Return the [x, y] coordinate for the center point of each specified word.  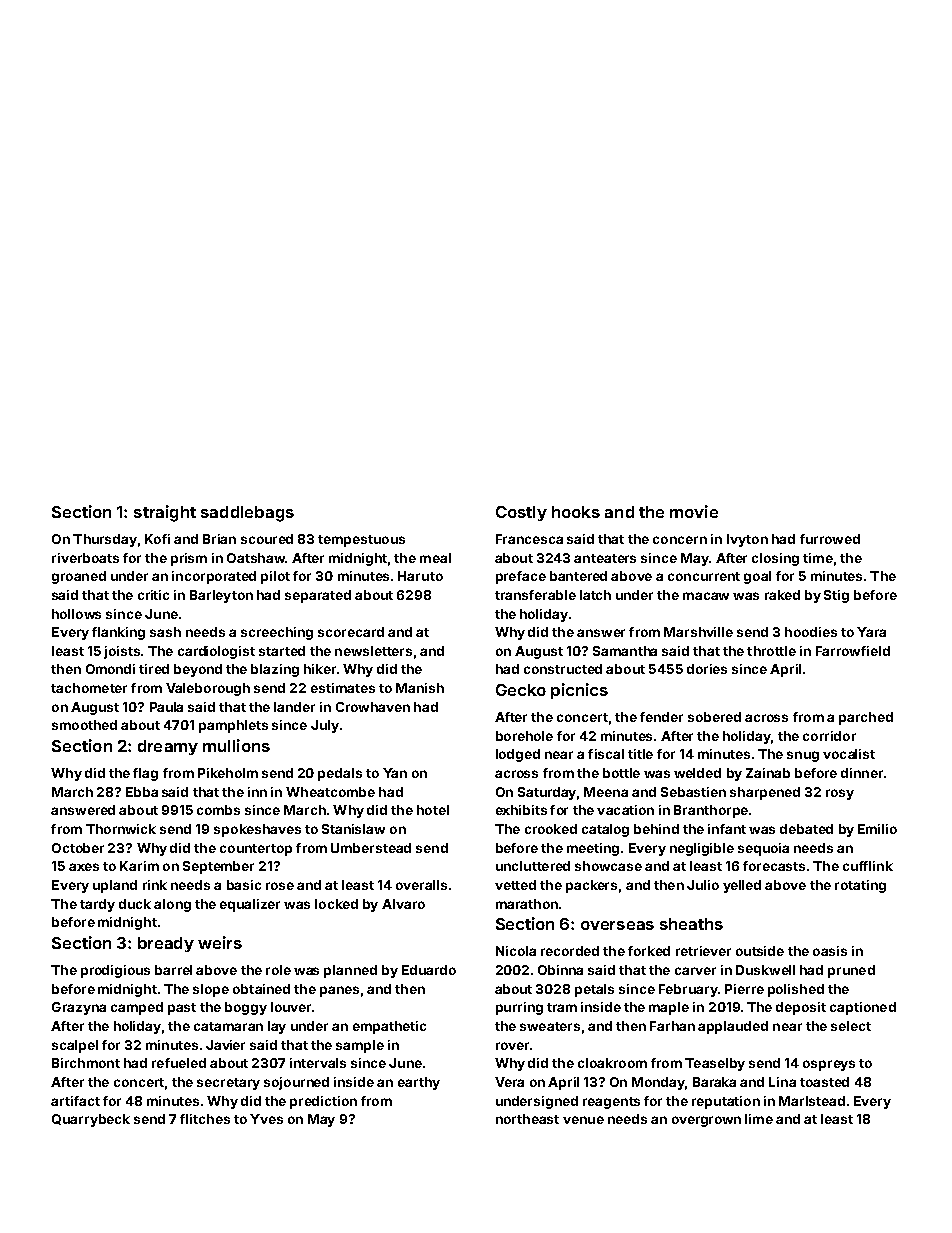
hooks [576, 512]
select [851, 1026]
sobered [714, 717]
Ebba [142, 792]
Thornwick [121, 829]
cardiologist [216, 652]
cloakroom [612, 1063]
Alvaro [403, 904]
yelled [742, 886]
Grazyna [79, 1008]
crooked [551, 829]
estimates [343, 688]
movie [694, 511]
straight [165, 513]
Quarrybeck [91, 1120]
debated [806, 829]
